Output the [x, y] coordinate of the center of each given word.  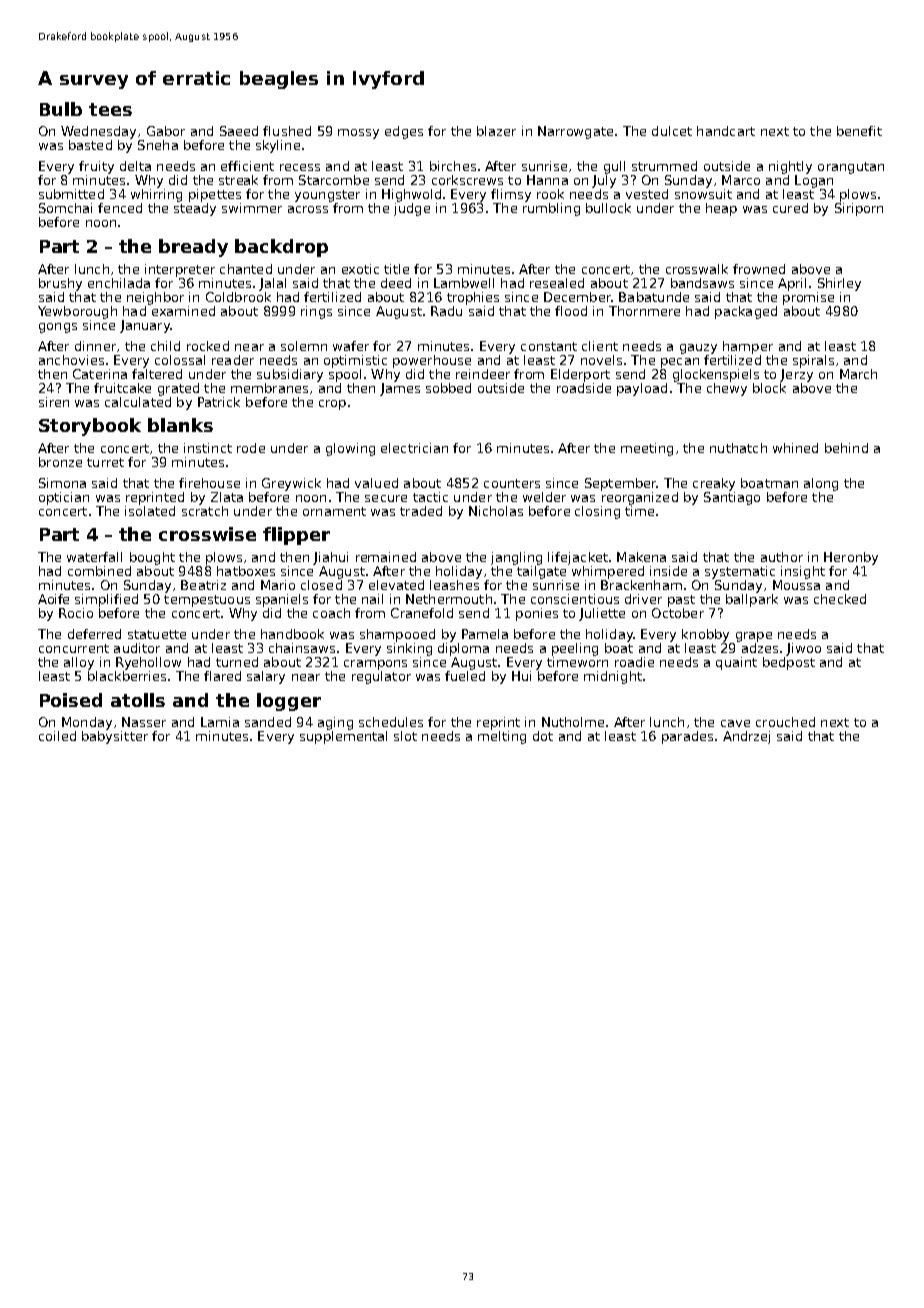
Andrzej [746, 737]
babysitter [115, 737]
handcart [726, 131]
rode [251, 448]
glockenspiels [716, 375]
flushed [287, 131]
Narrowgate [575, 132]
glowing [350, 449]
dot [543, 736]
